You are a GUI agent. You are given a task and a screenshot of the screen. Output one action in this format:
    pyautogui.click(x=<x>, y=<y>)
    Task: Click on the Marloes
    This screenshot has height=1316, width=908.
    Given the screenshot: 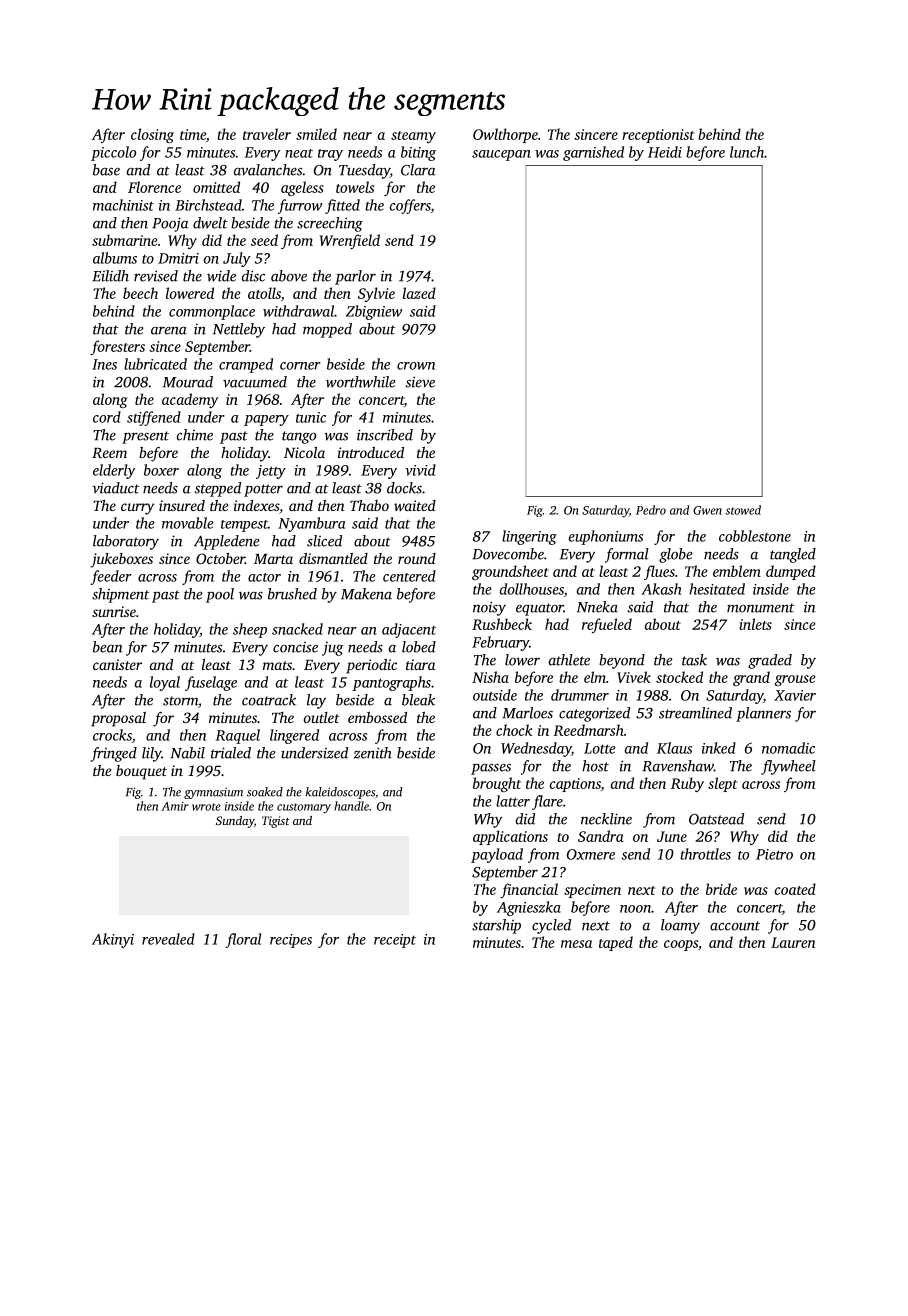 What is the action you would take?
    pyautogui.click(x=527, y=713)
